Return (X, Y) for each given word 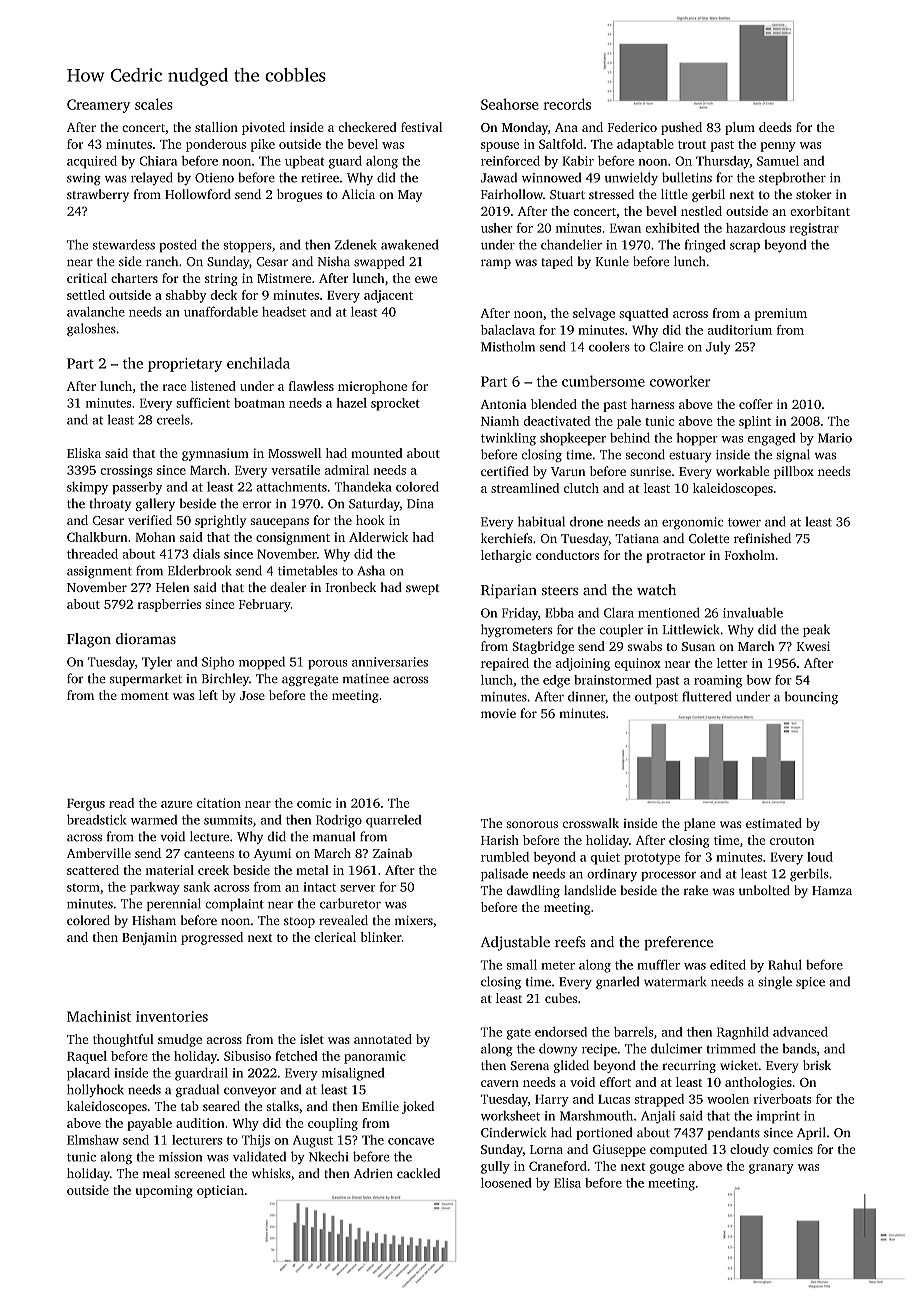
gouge (667, 1169)
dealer (288, 587)
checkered (367, 127)
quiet (605, 858)
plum (740, 128)
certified (505, 471)
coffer (756, 404)
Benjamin (149, 938)
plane (699, 824)
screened (200, 1173)
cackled (418, 1173)
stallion (216, 127)
